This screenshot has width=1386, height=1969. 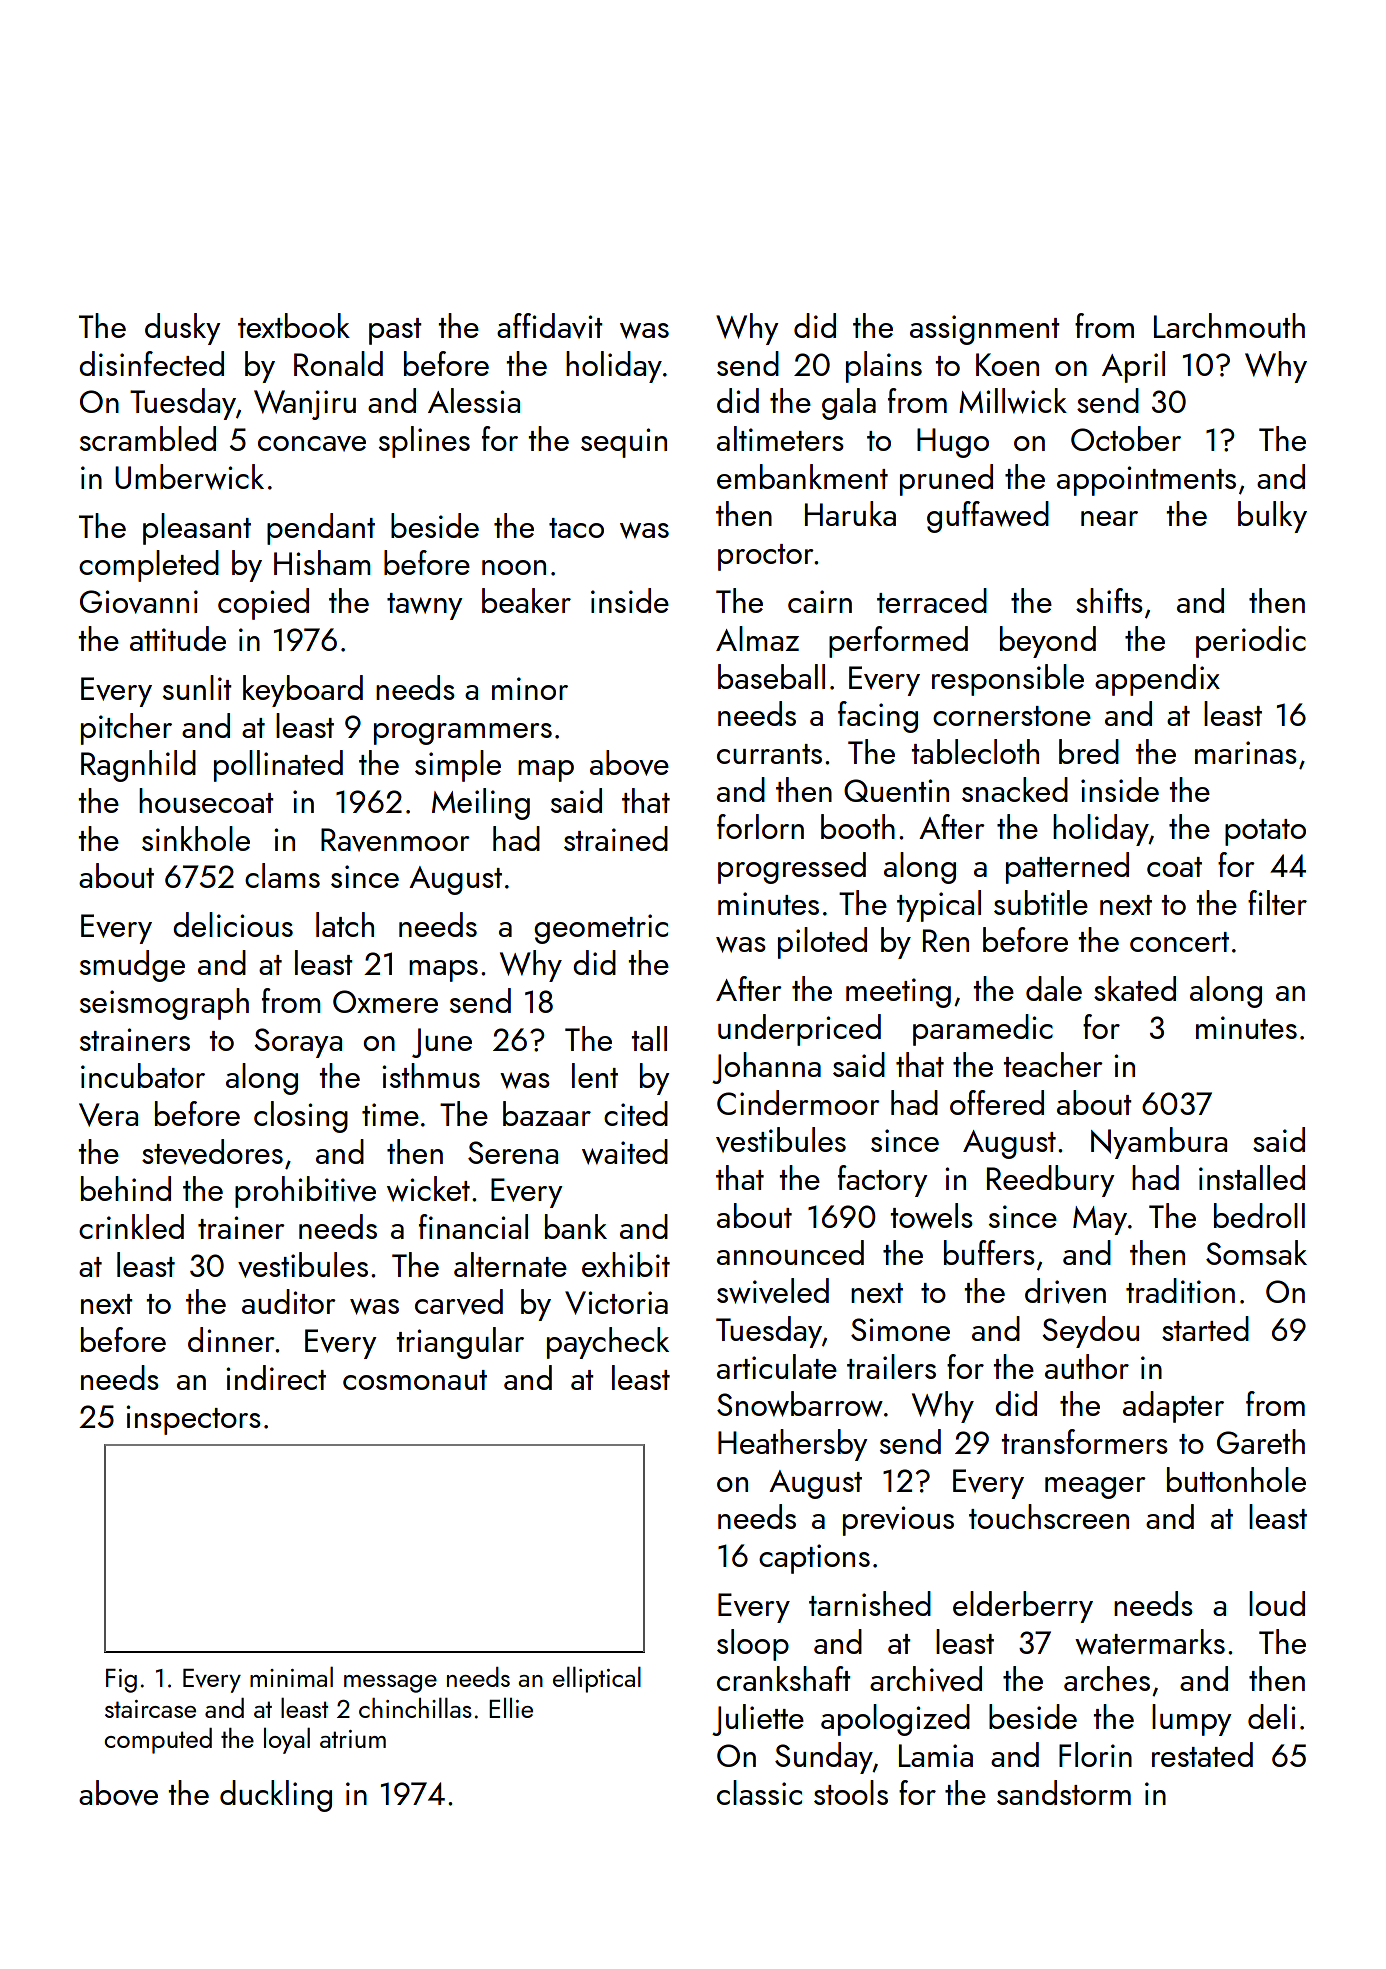 What do you see at coordinates (196, 838) in the screenshot?
I see `sinkhole` at bounding box center [196, 838].
